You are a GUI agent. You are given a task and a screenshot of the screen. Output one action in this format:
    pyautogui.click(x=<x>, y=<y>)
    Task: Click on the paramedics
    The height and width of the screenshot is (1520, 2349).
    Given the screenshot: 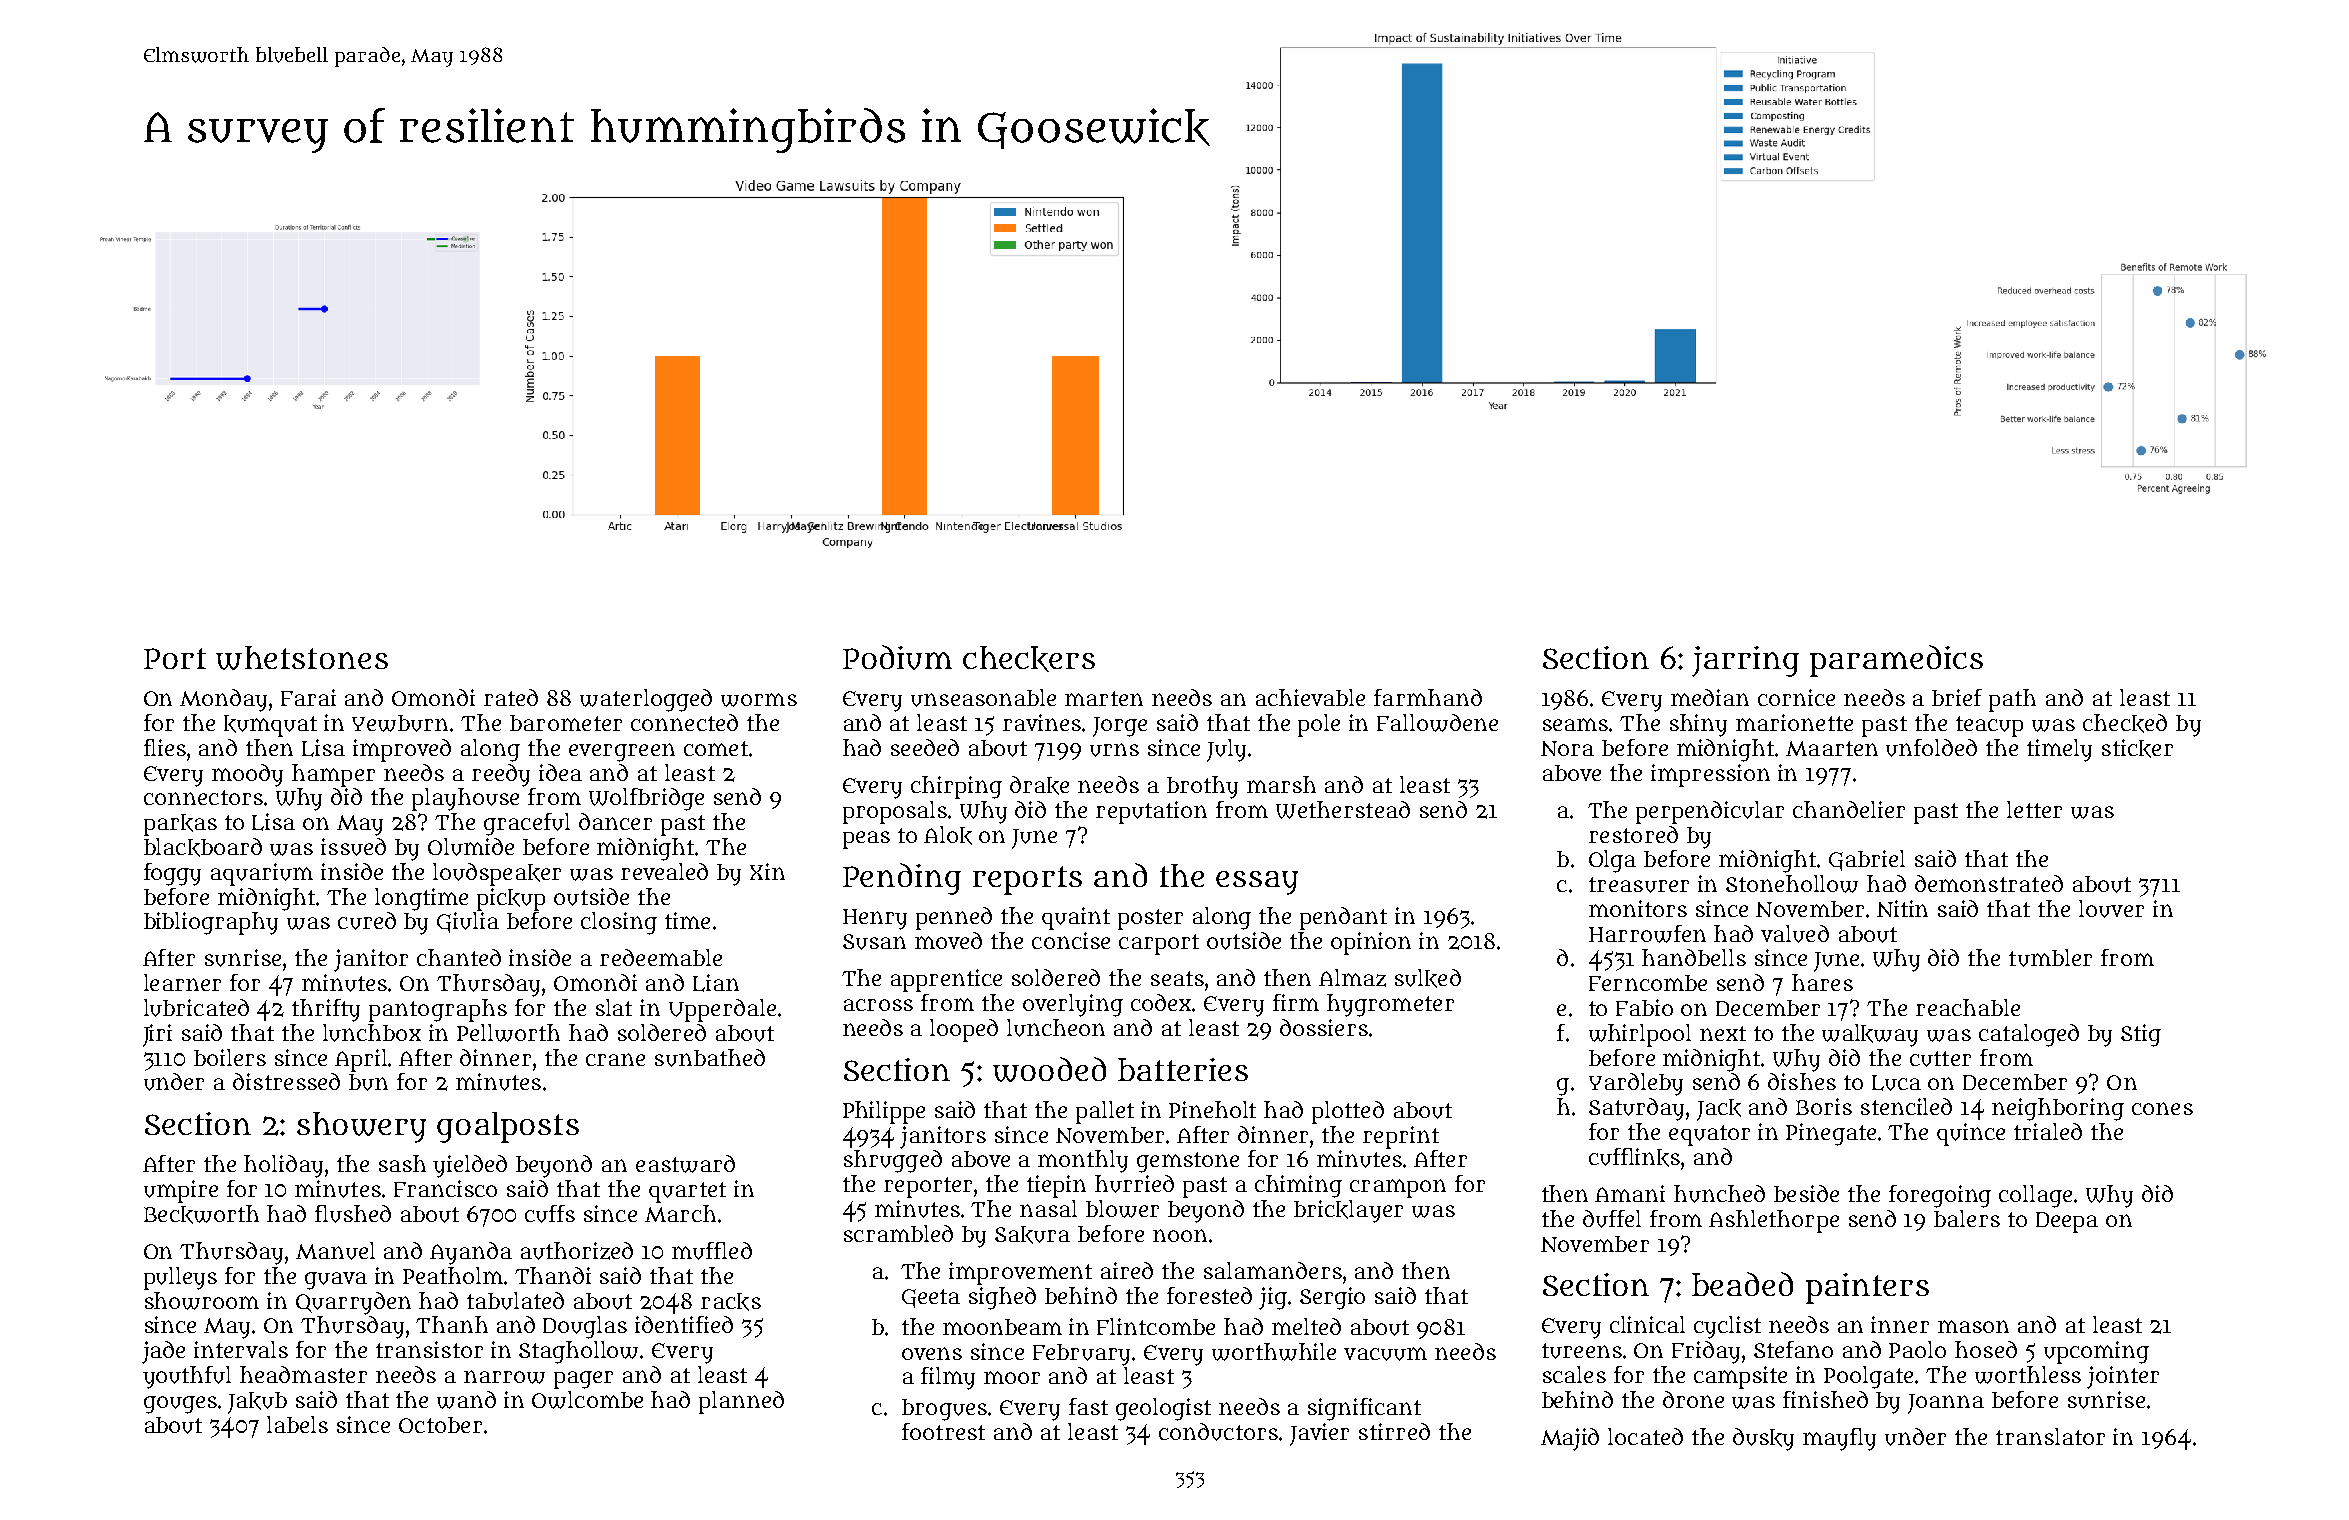 What is the action you would take?
    pyautogui.click(x=1896, y=661)
